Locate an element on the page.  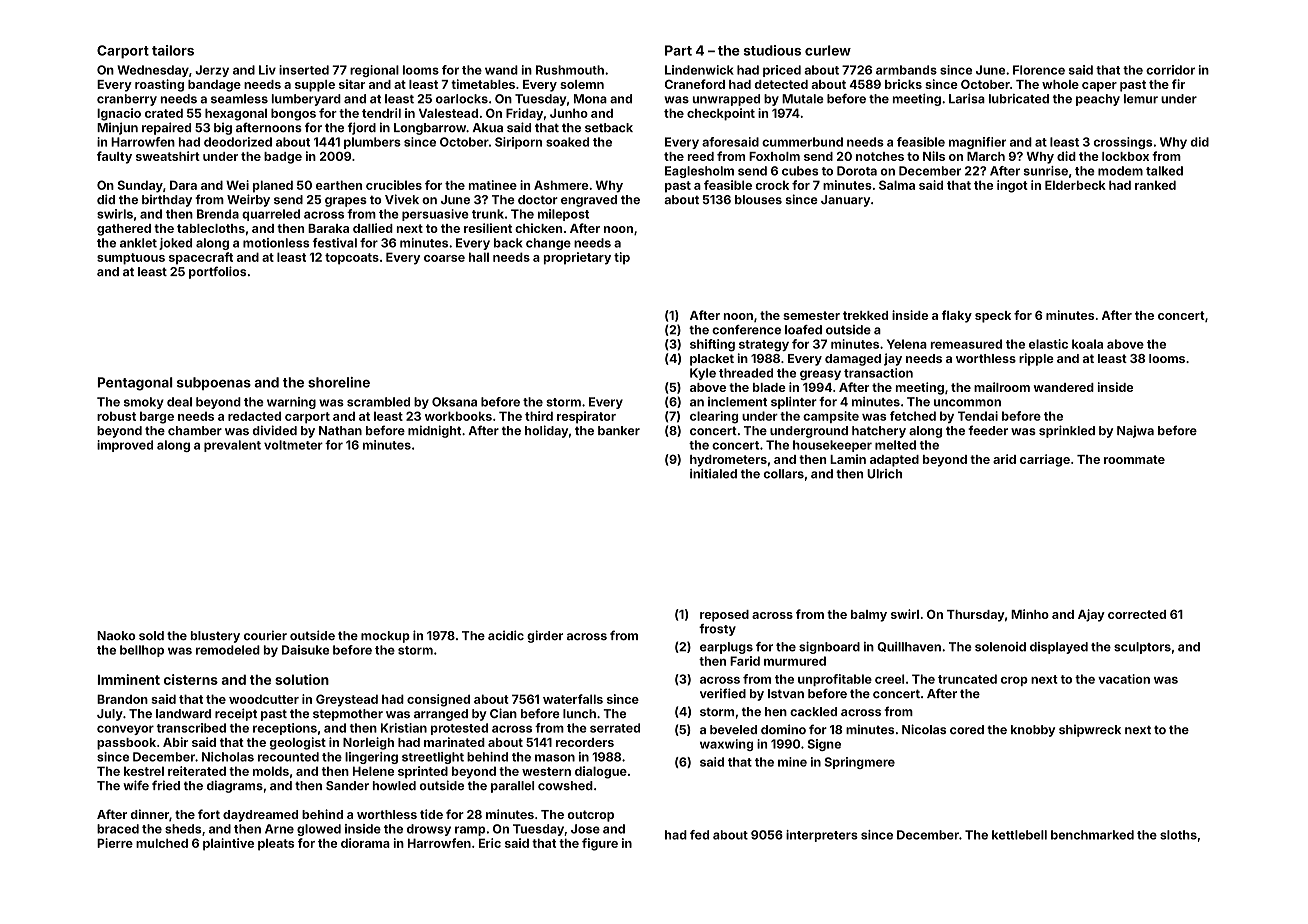
subpoenas is located at coordinates (214, 383).
